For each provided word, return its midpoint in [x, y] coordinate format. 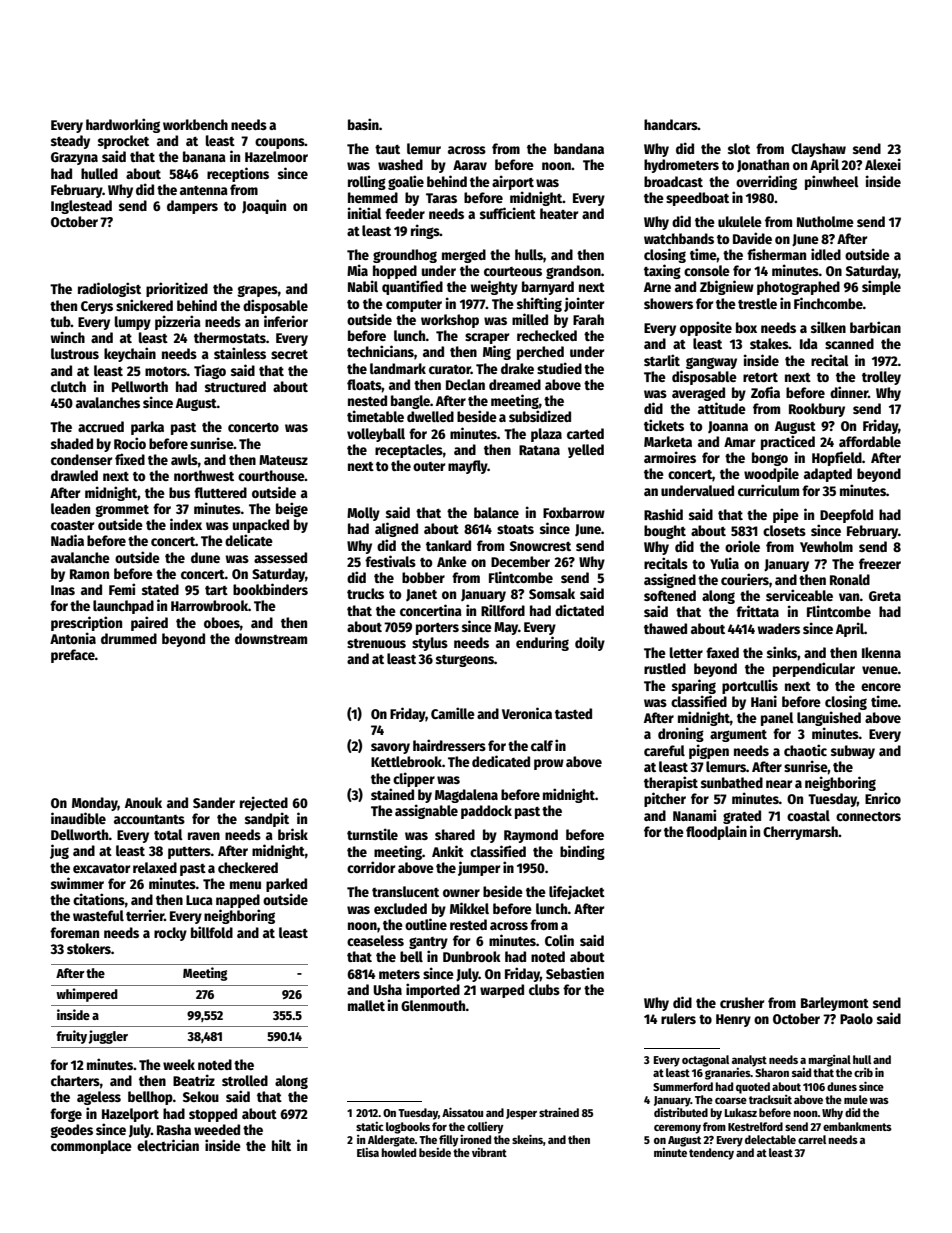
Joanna [728, 427]
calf [542, 745]
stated [160, 589]
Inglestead [81, 207]
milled [530, 319]
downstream [271, 638]
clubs [544, 989]
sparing [694, 686]
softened [670, 595]
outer [429, 466]
